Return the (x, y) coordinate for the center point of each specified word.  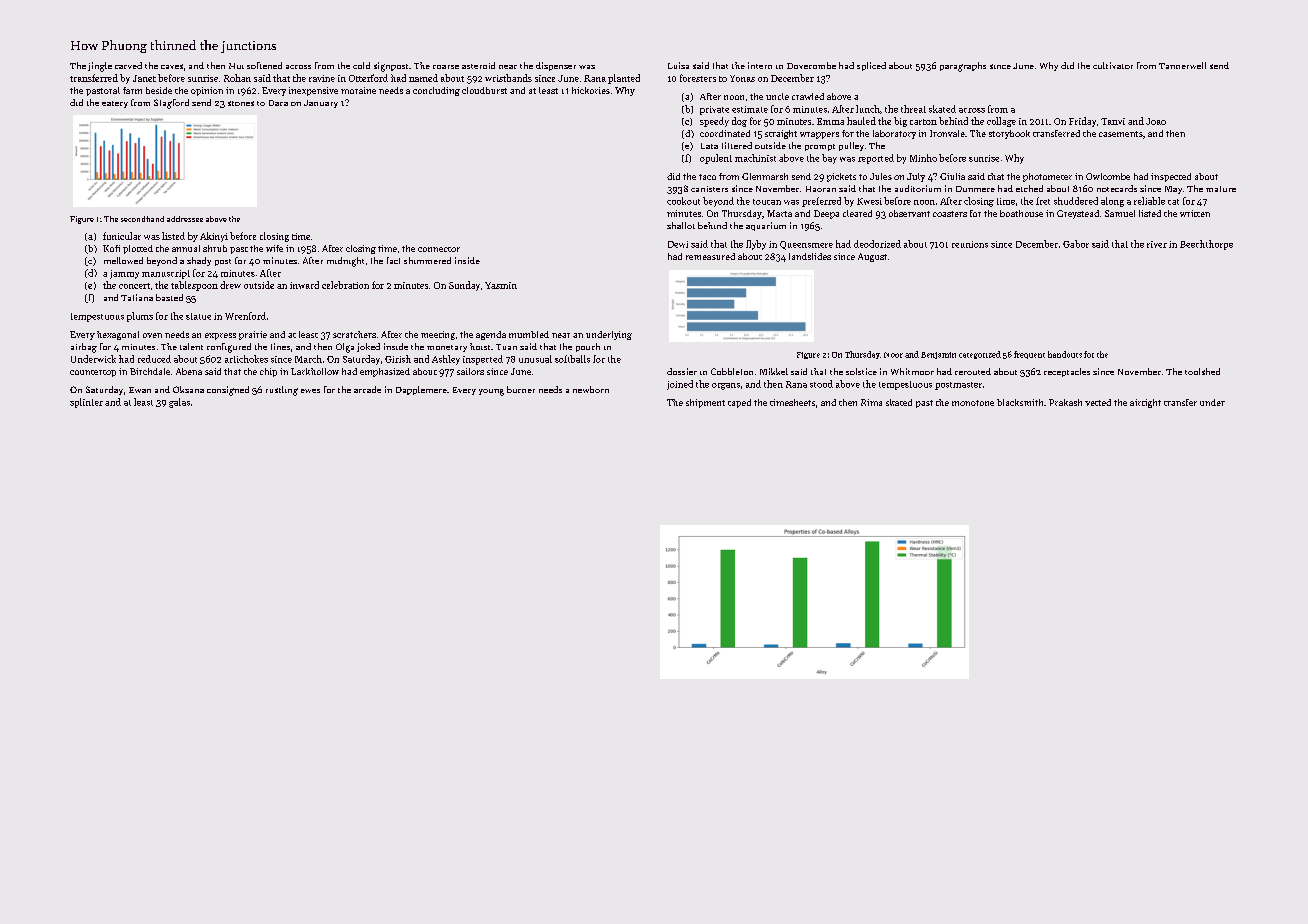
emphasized (385, 372)
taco (707, 177)
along (1112, 202)
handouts (1065, 354)
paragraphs (963, 67)
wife (274, 248)
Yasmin (501, 285)
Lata (709, 146)
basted (169, 297)
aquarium (766, 226)
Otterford (368, 78)
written (1195, 213)
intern (760, 65)
